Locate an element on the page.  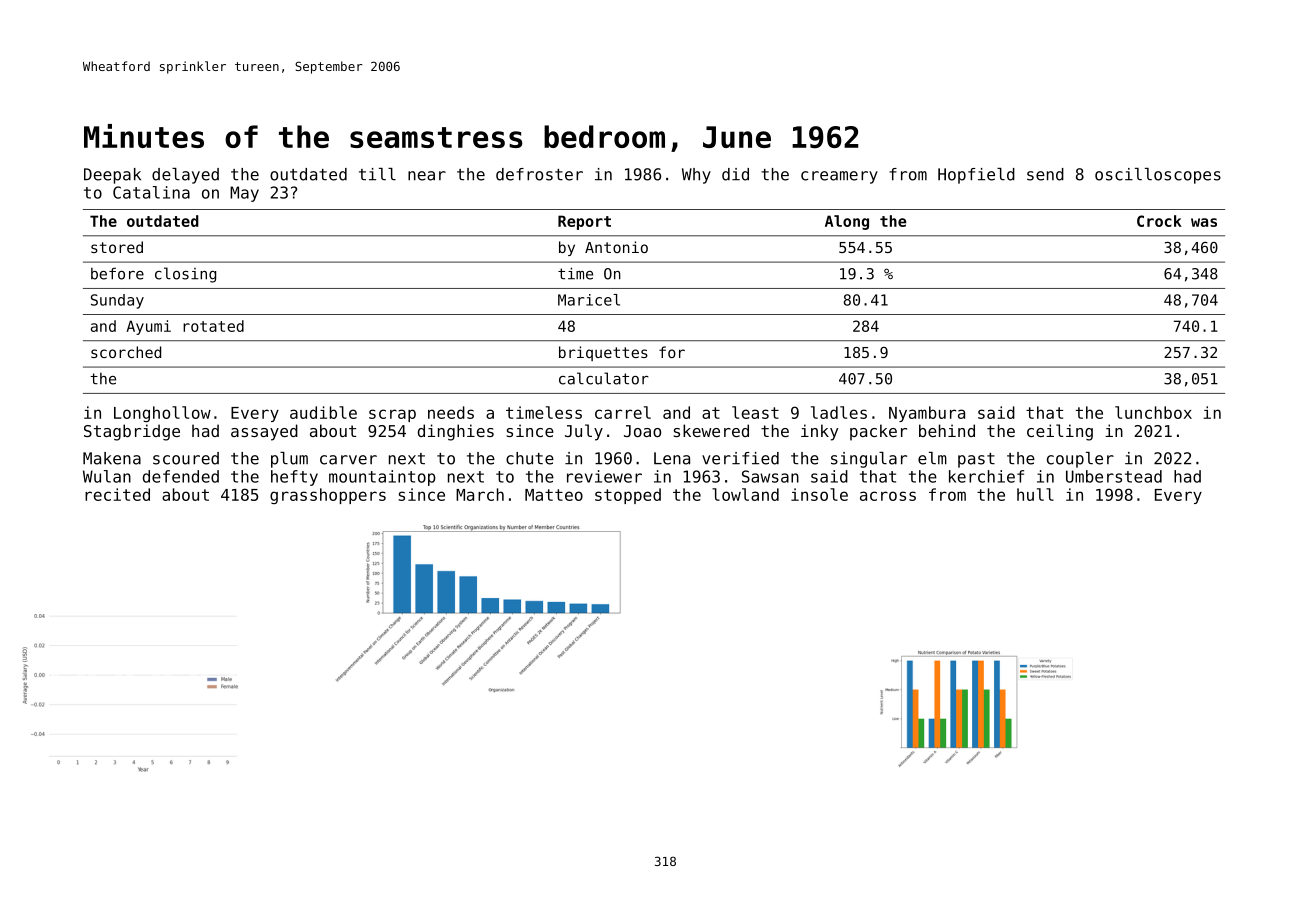
before is located at coordinates (117, 273).
